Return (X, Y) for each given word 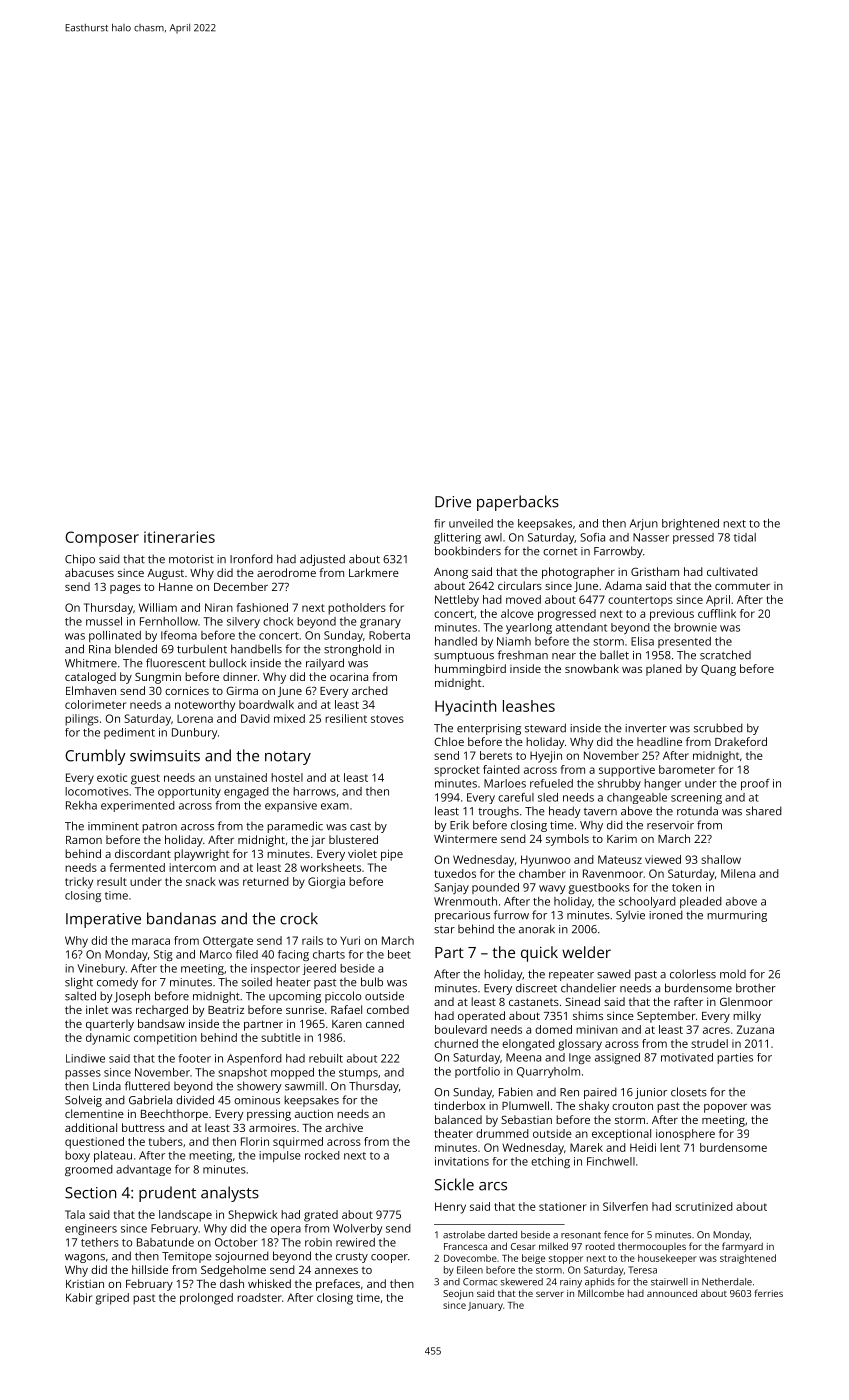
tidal (745, 537)
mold (733, 974)
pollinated (115, 636)
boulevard (461, 1029)
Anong (451, 573)
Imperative (103, 920)
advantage (143, 1170)
